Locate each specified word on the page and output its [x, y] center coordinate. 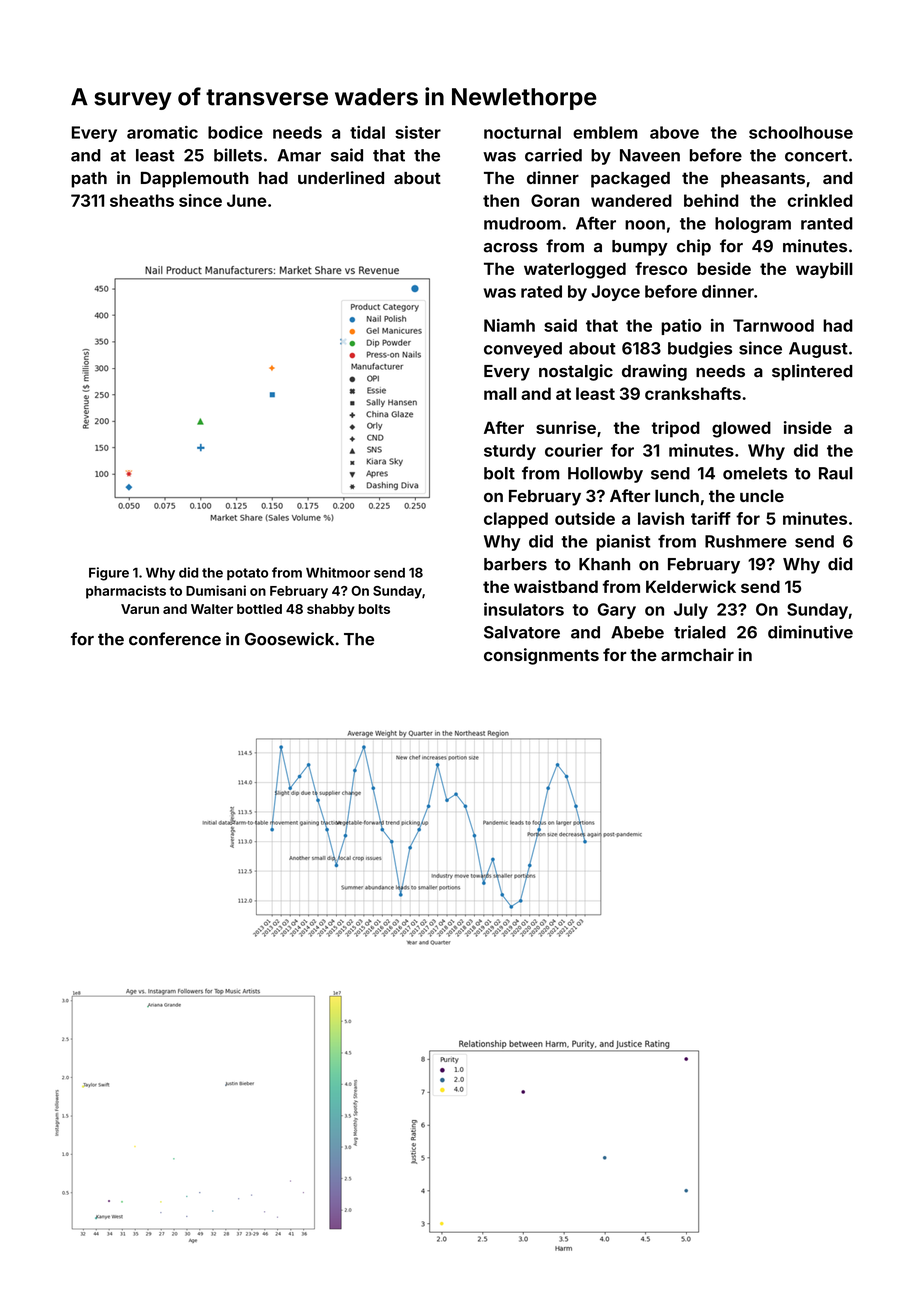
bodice [235, 132]
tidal [367, 132]
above [674, 132]
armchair [697, 654]
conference [175, 639]
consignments [541, 656]
